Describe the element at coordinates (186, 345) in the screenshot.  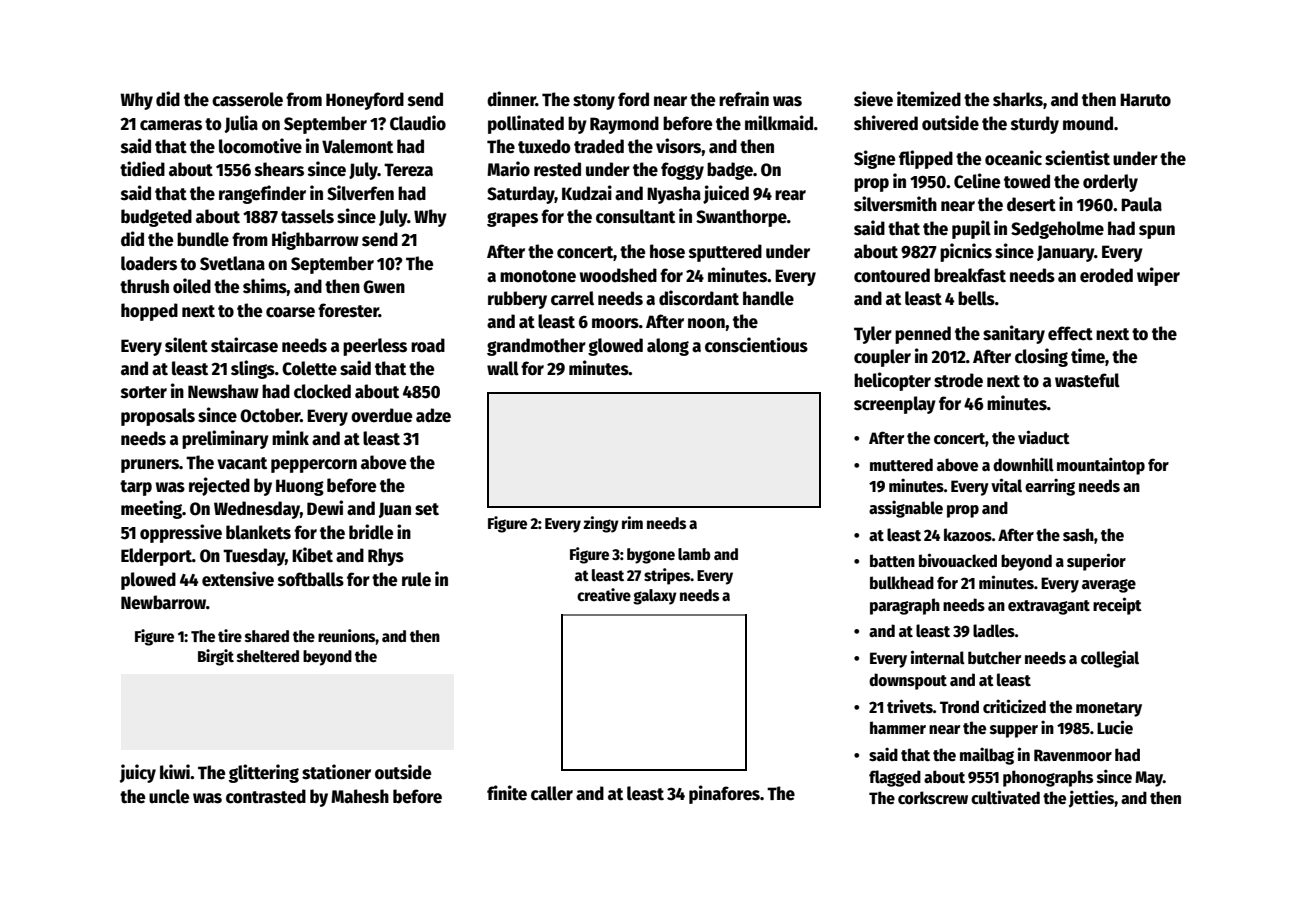
I see `silent` at that location.
